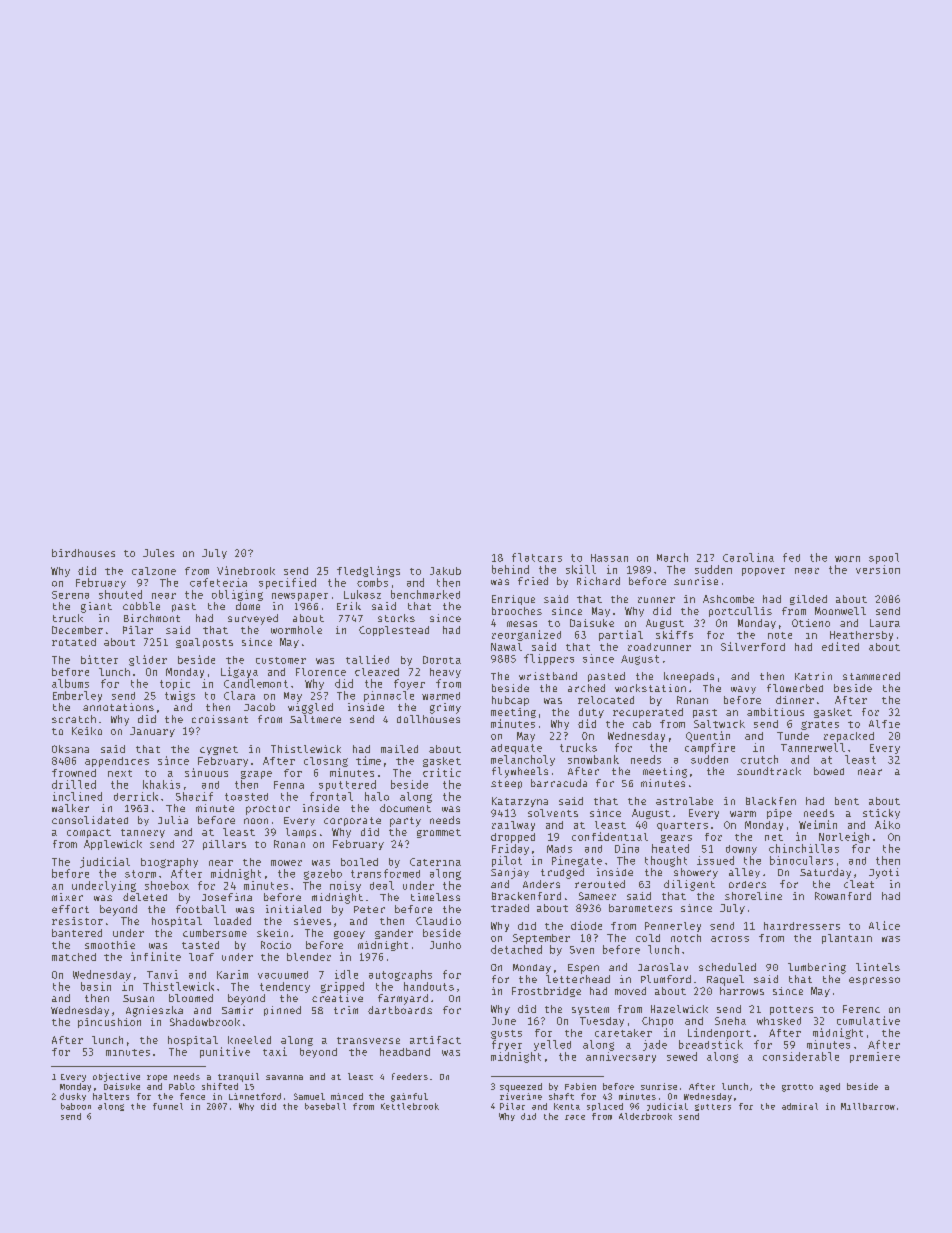 This image has width=952, height=1233. Describe the element at coordinates (282, 1011) in the image. I see `pinned` at that location.
